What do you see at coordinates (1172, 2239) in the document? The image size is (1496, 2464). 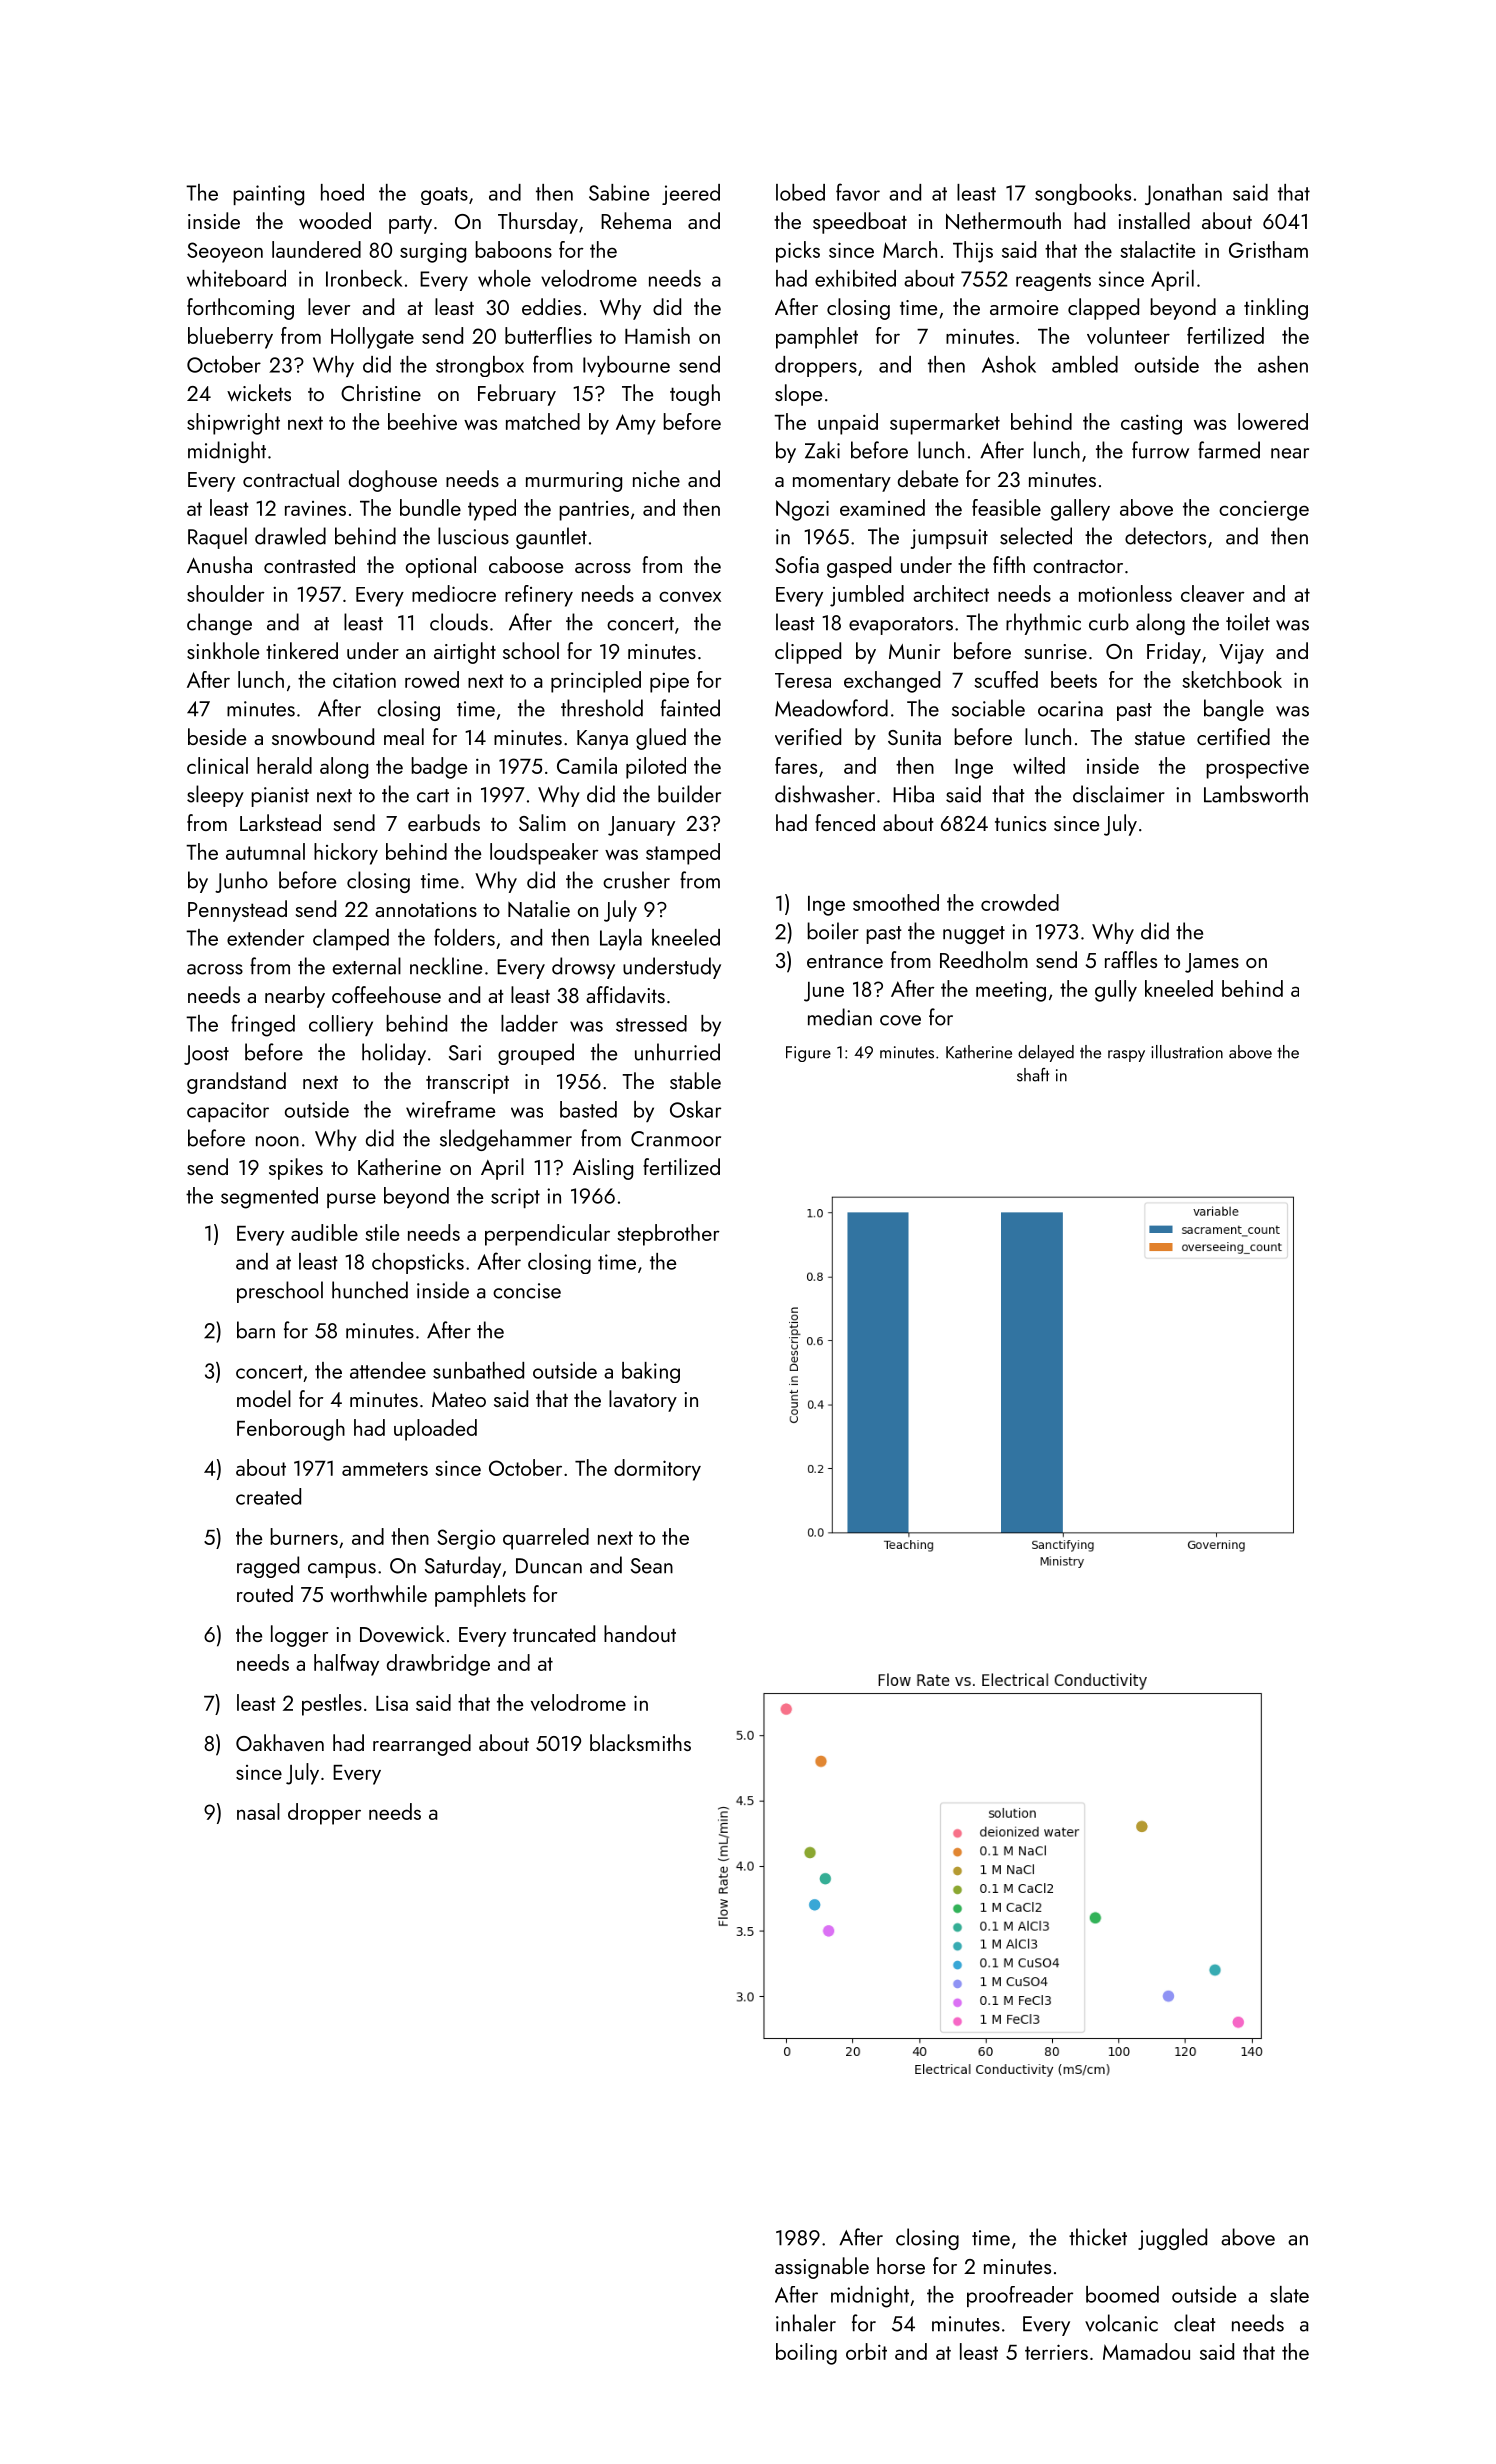 I see `juggled` at bounding box center [1172, 2239].
